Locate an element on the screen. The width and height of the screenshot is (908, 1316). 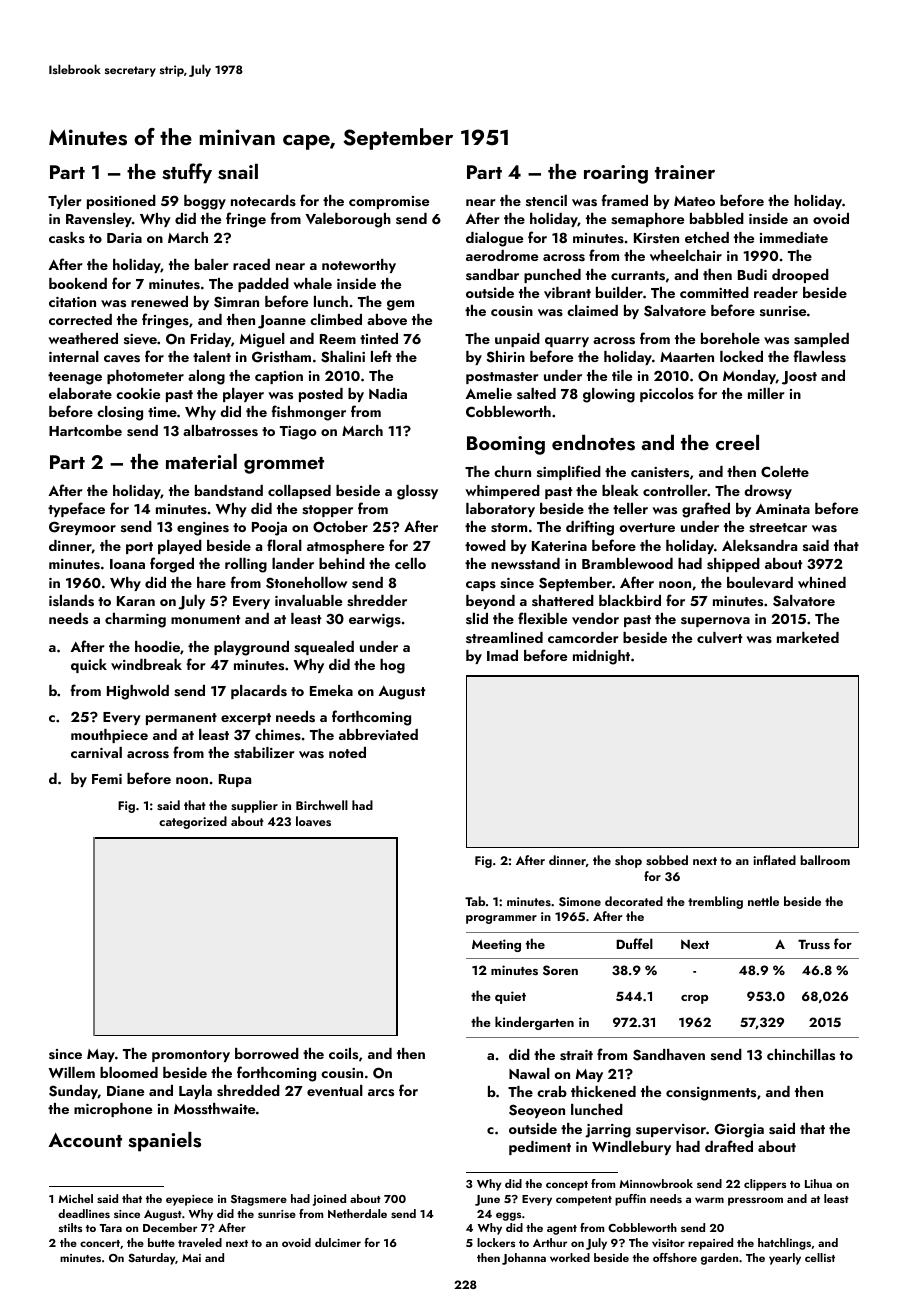
Willem is located at coordinates (72, 1072).
